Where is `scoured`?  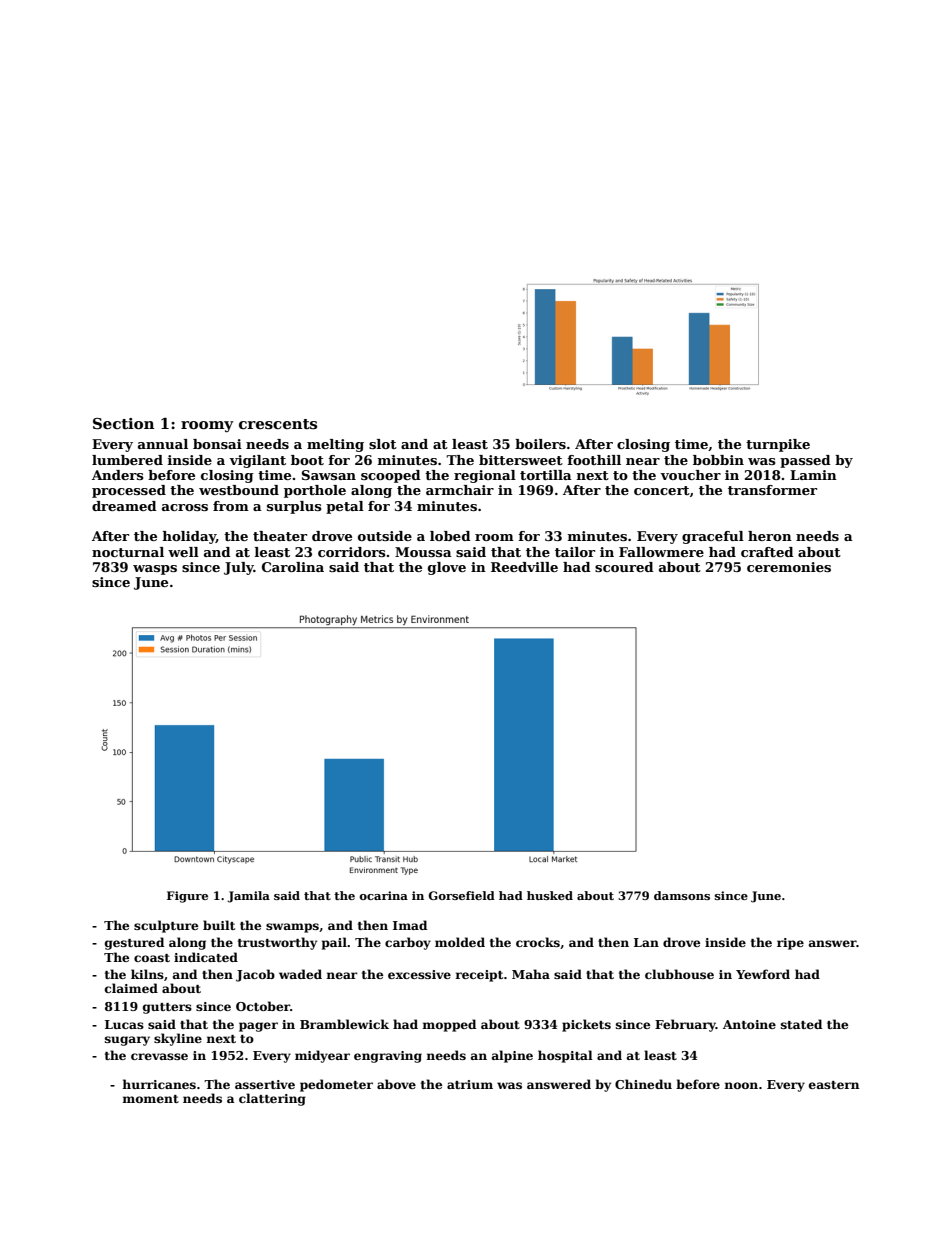 scoured is located at coordinates (624, 567).
